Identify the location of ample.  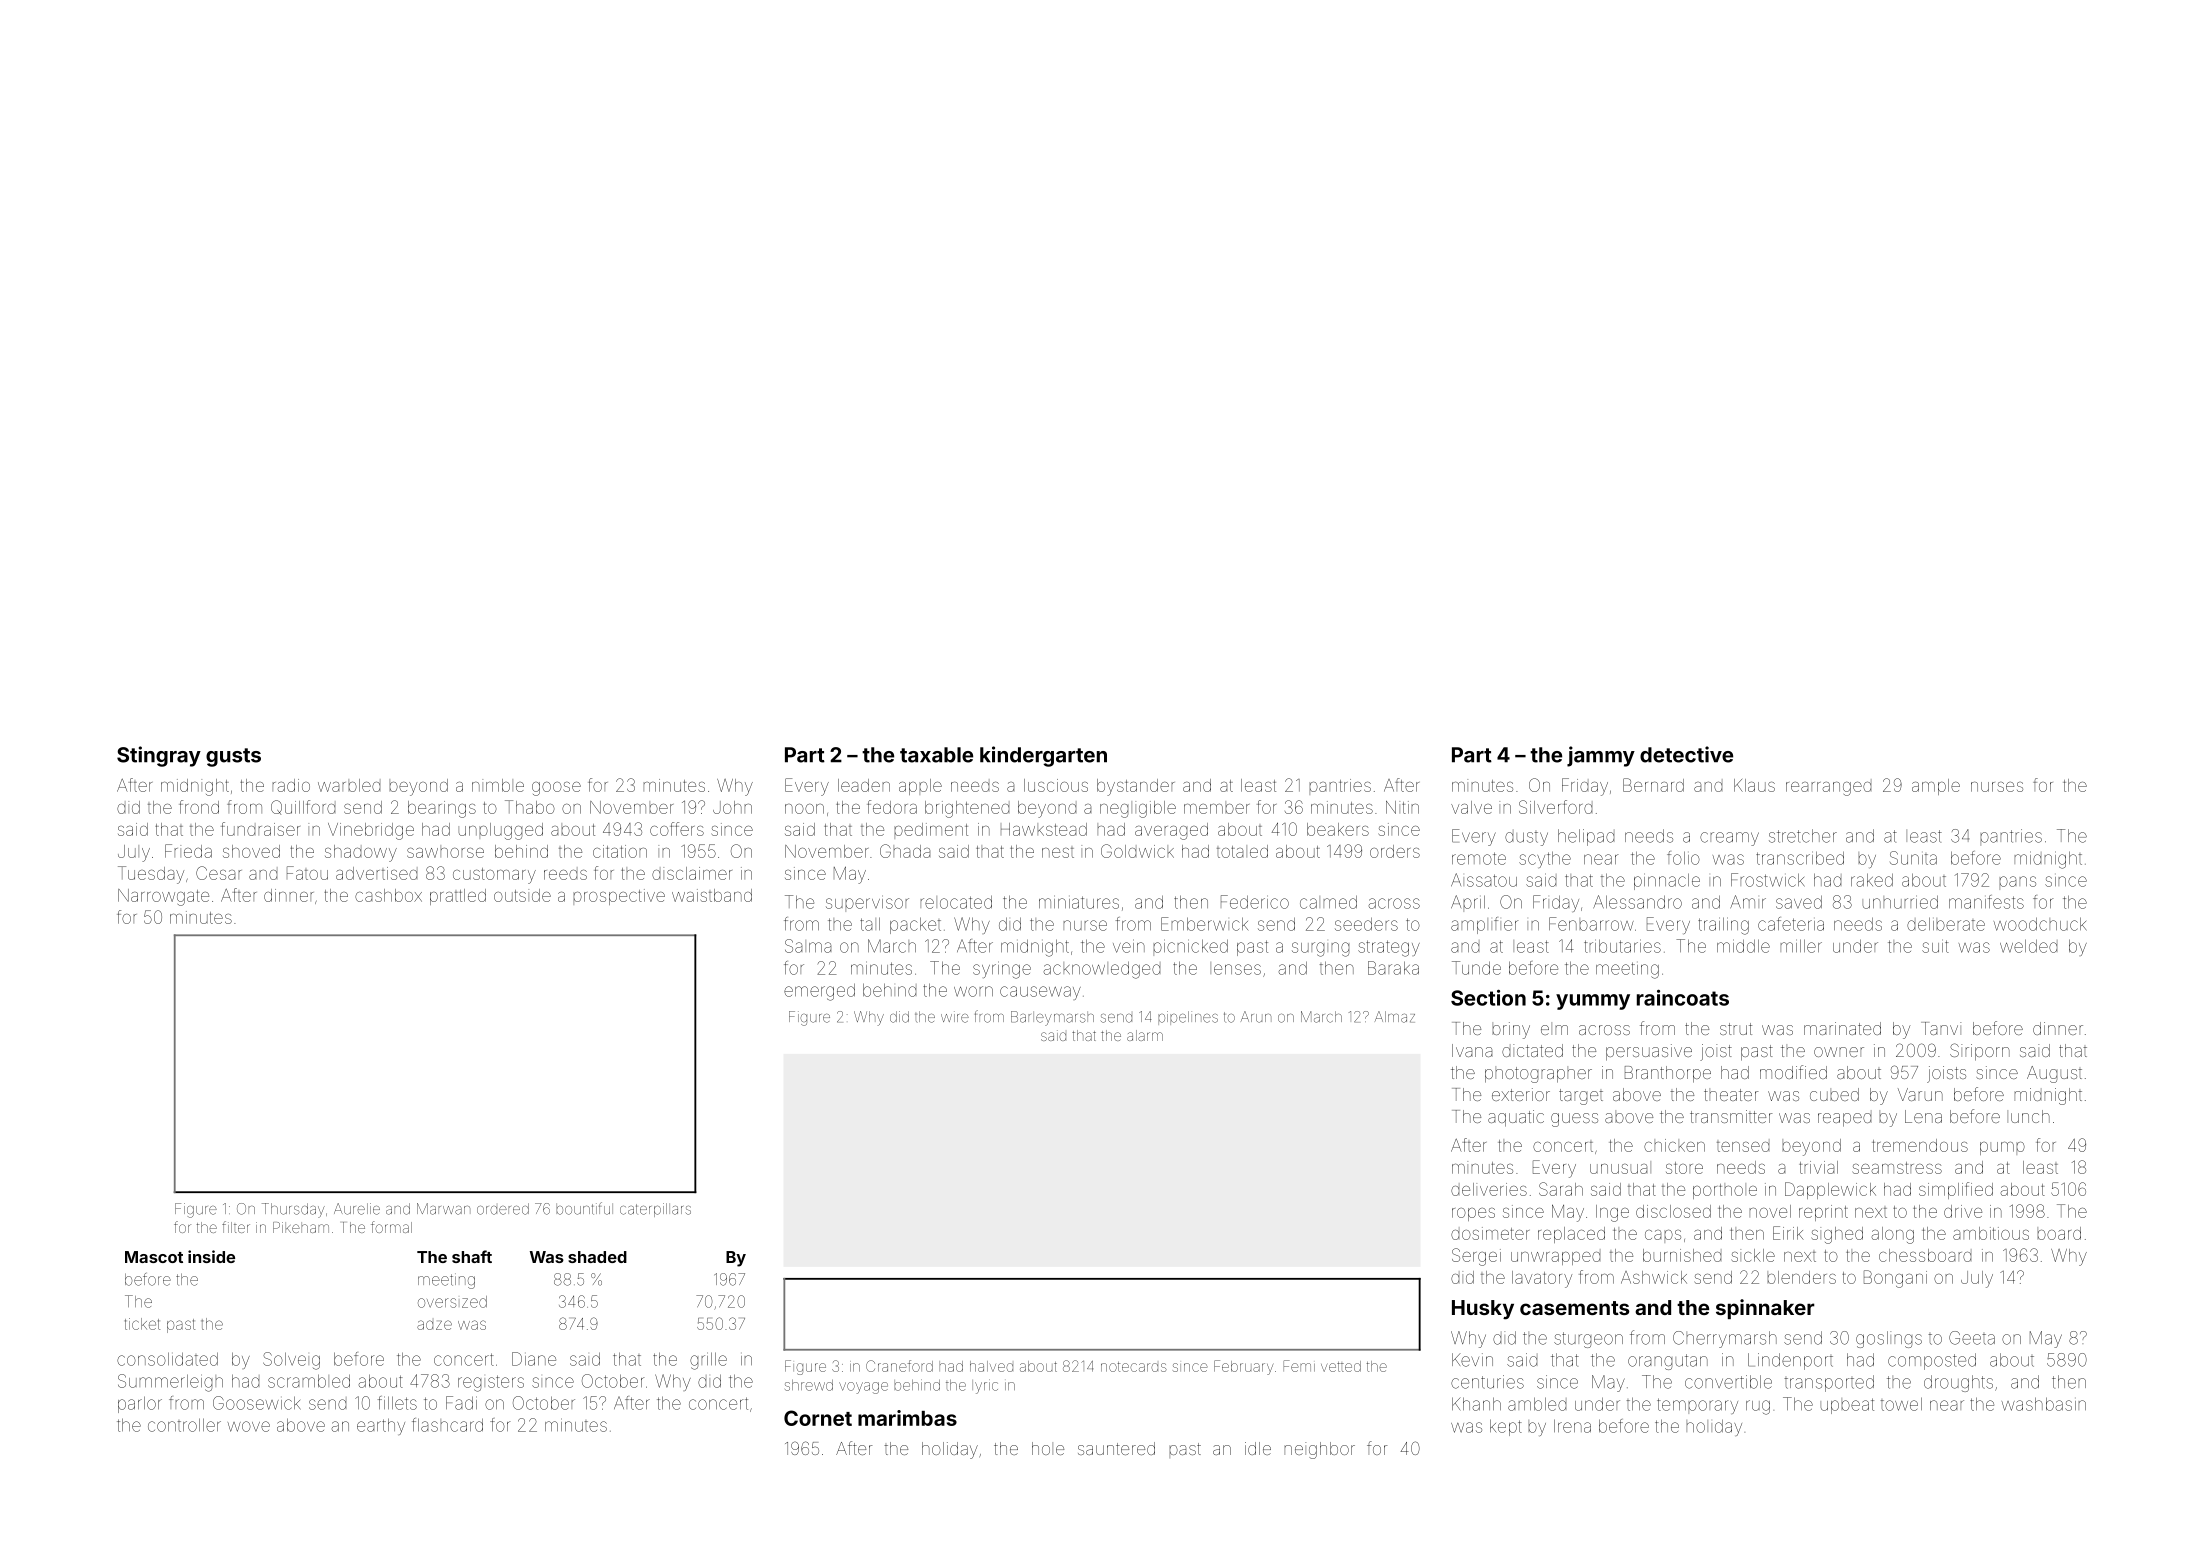
(1936, 787).
